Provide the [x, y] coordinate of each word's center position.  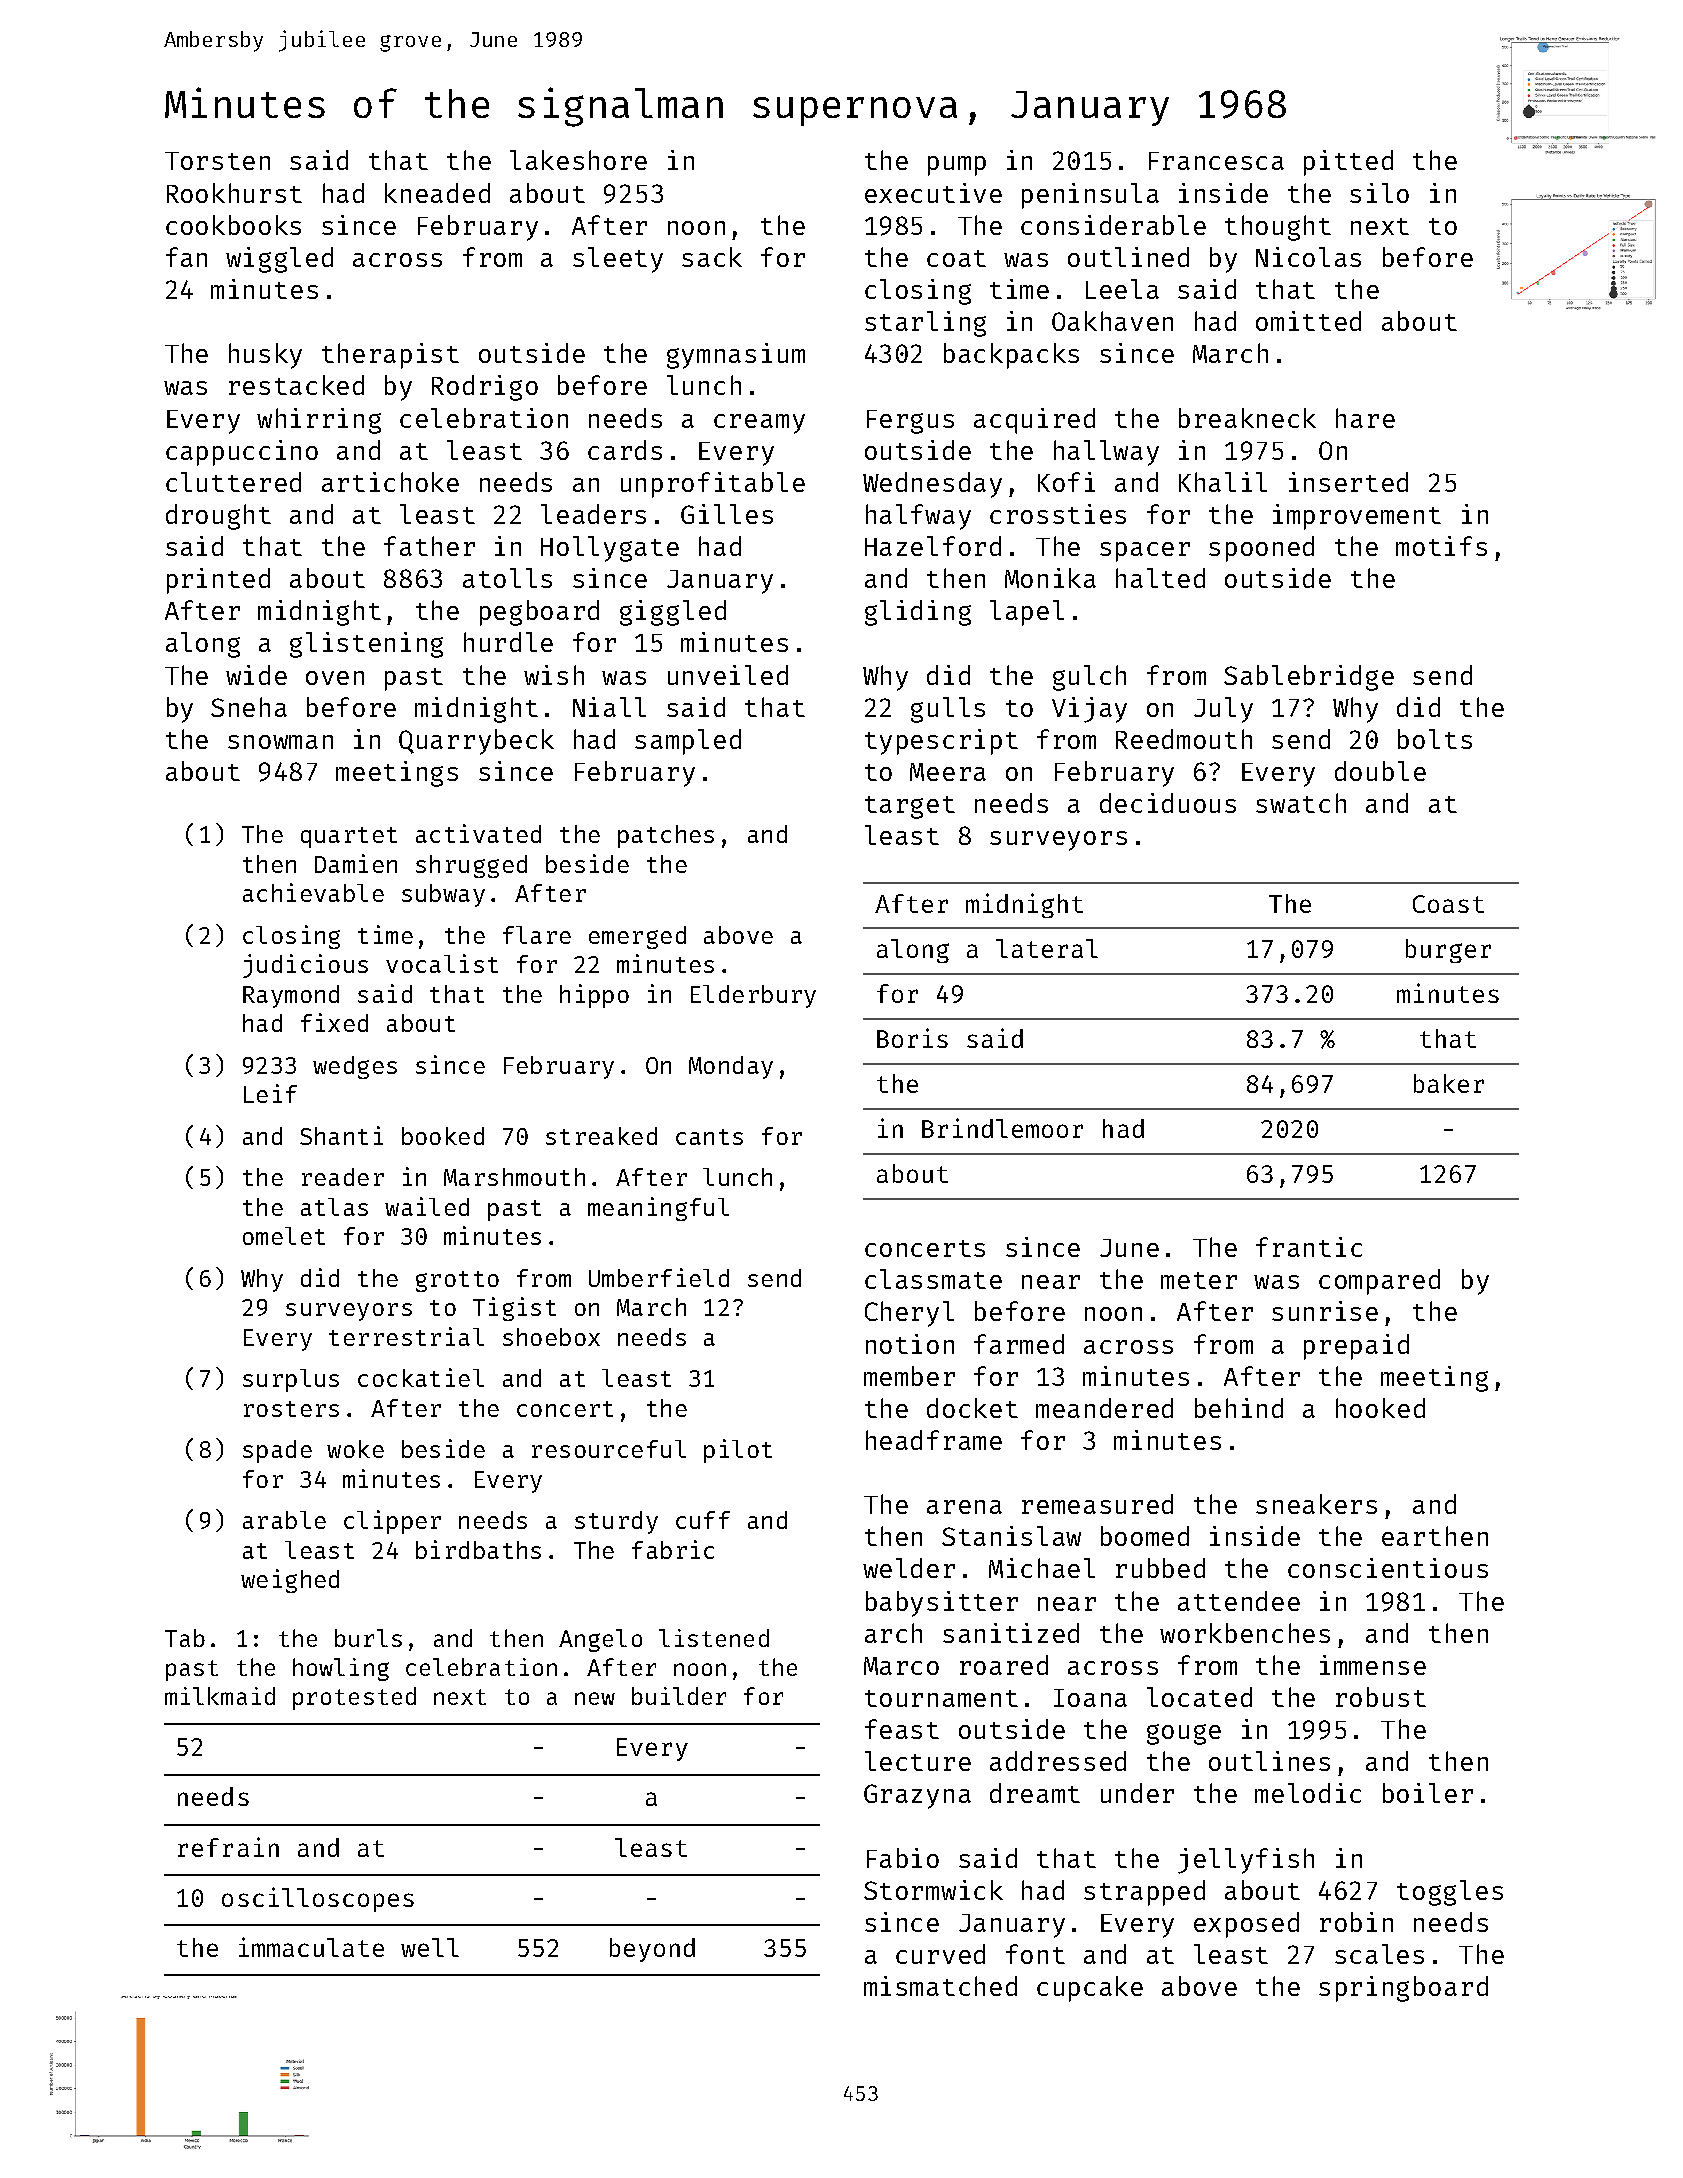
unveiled [728, 675]
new [595, 1698]
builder [679, 1696]
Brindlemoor [1002, 1128]
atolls [507, 578]
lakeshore [578, 160]
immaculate [311, 1947]
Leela [1122, 289]
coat [956, 258]
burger [1448, 951]
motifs [1441, 546]
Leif [270, 1093]
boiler [1428, 1793]
